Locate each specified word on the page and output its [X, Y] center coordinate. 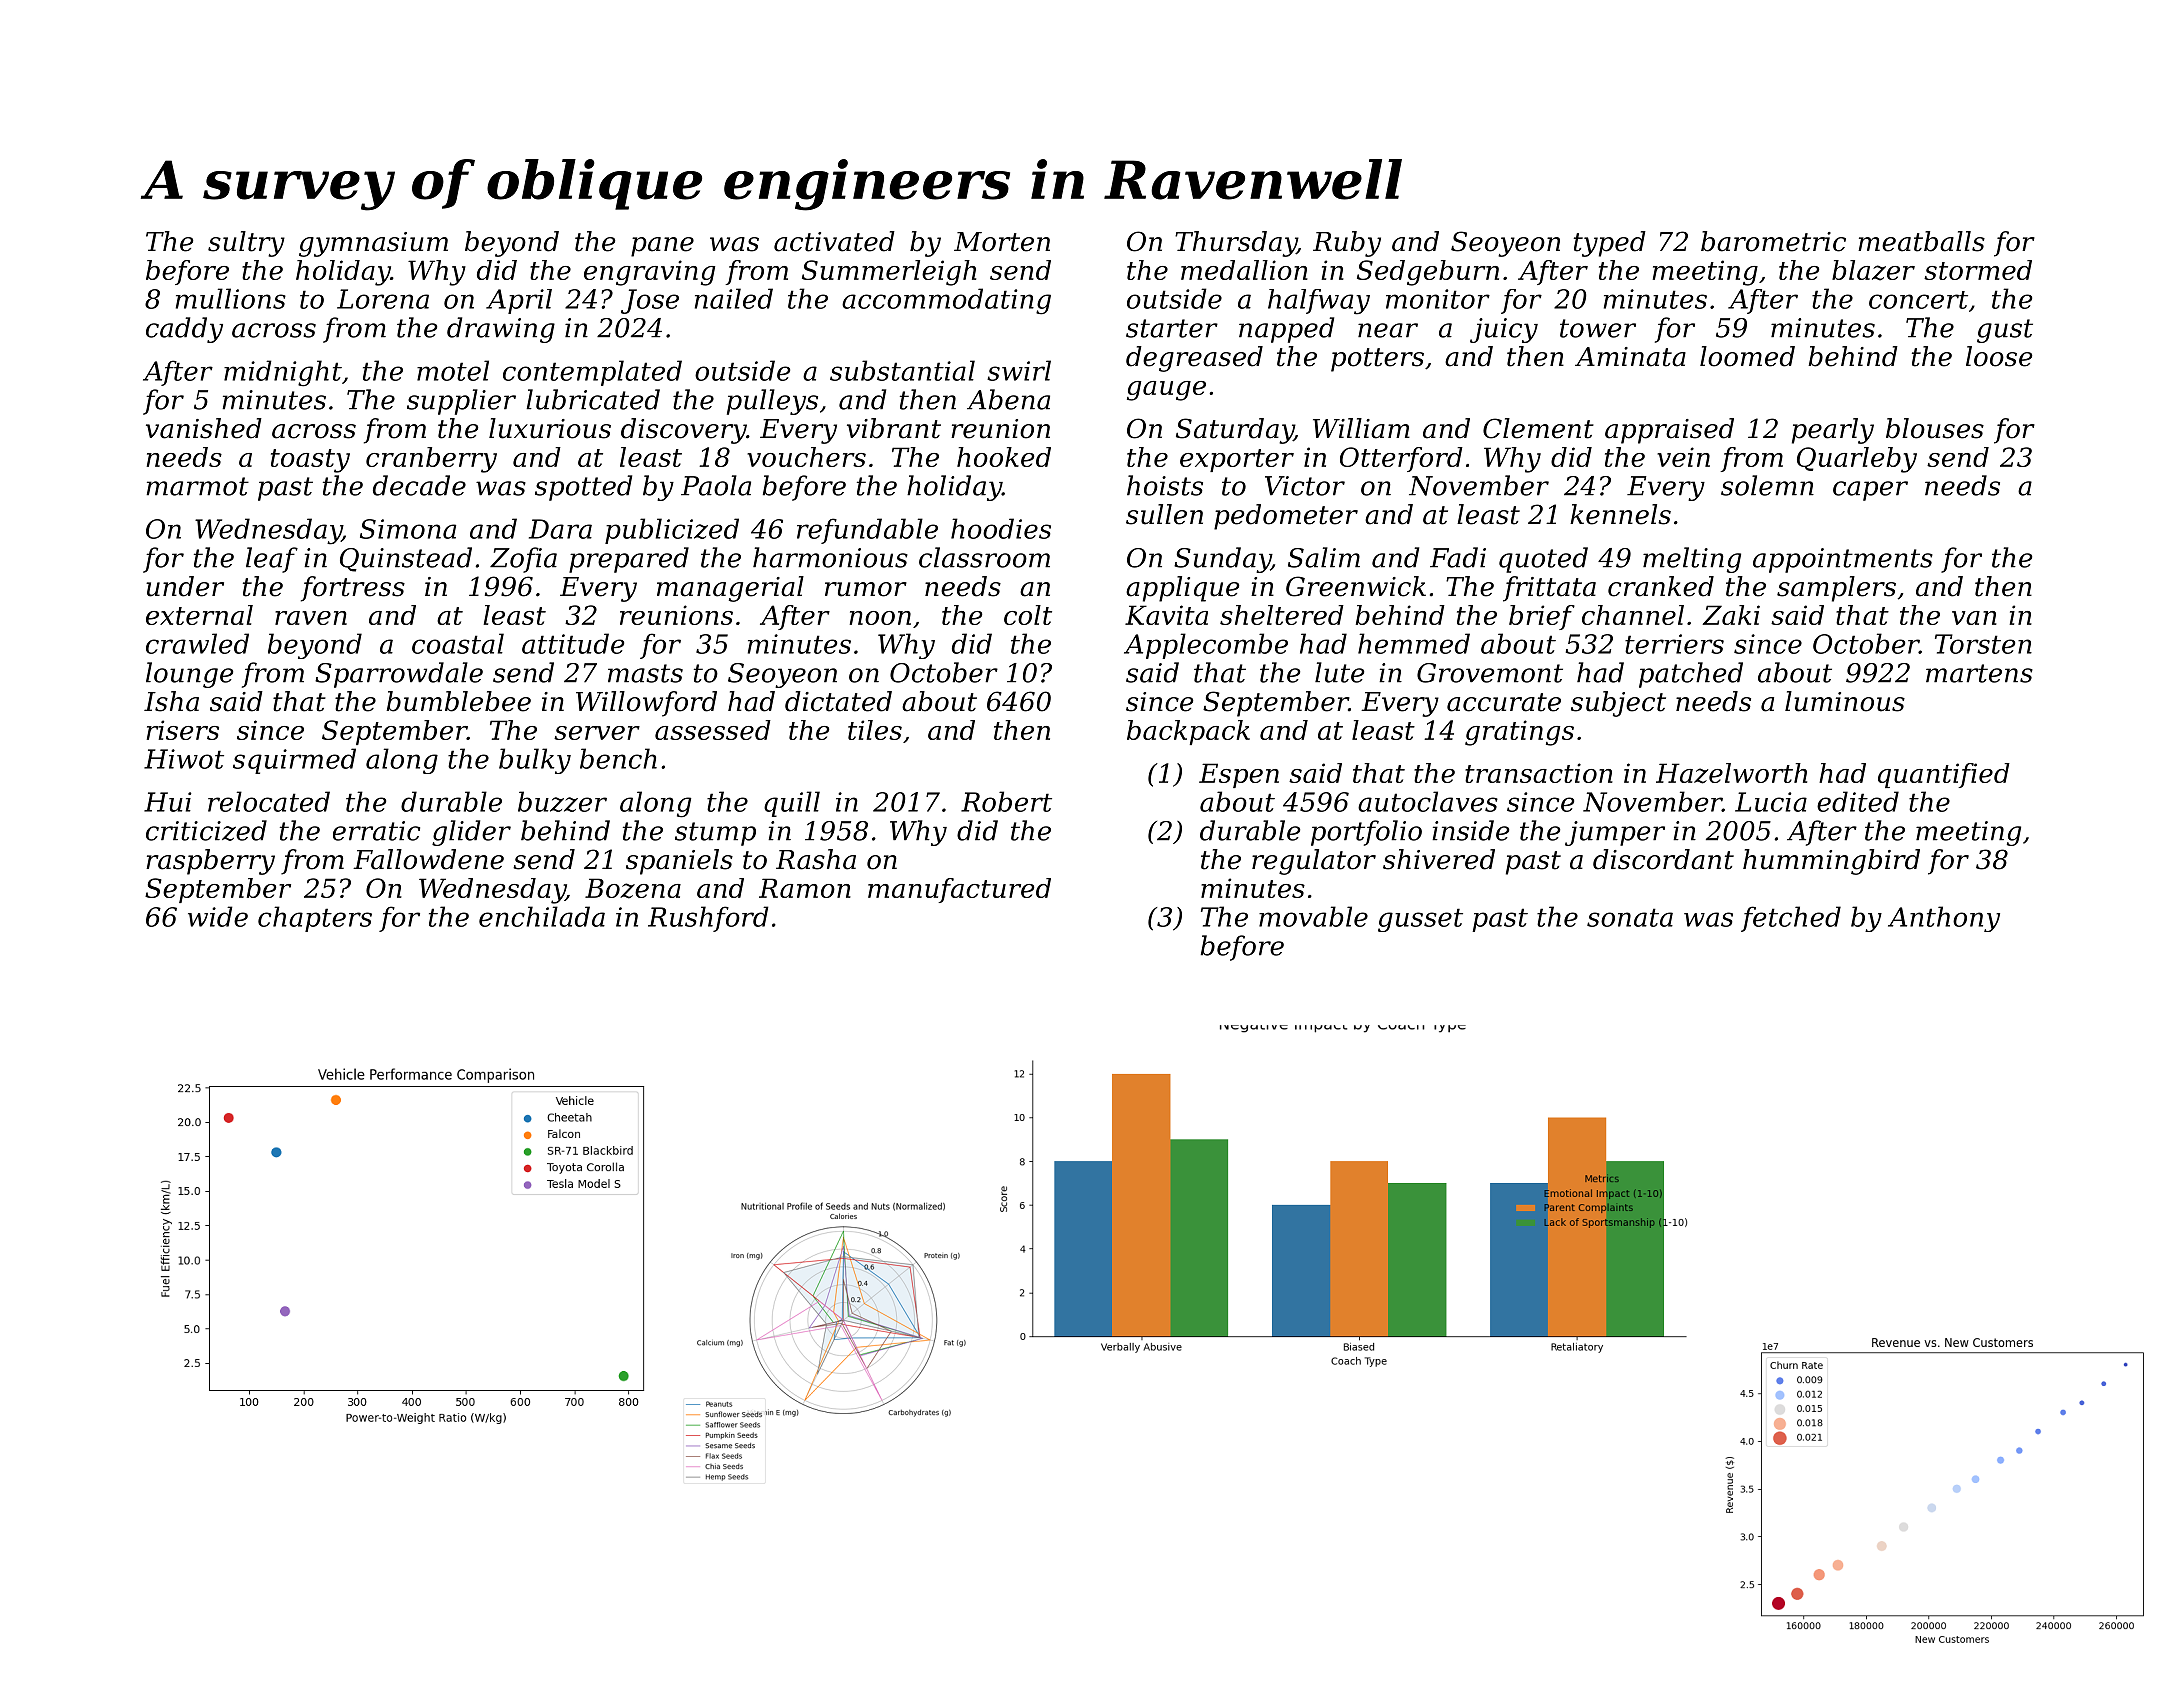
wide [218, 916]
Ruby [1347, 244]
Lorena [383, 299]
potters [1377, 360]
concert [1918, 300]
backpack [1188, 732]
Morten [1002, 242]
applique [1183, 589]
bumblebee [458, 701]
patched [1691, 675]
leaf [272, 560]
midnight [283, 373]
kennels [1620, 514]
